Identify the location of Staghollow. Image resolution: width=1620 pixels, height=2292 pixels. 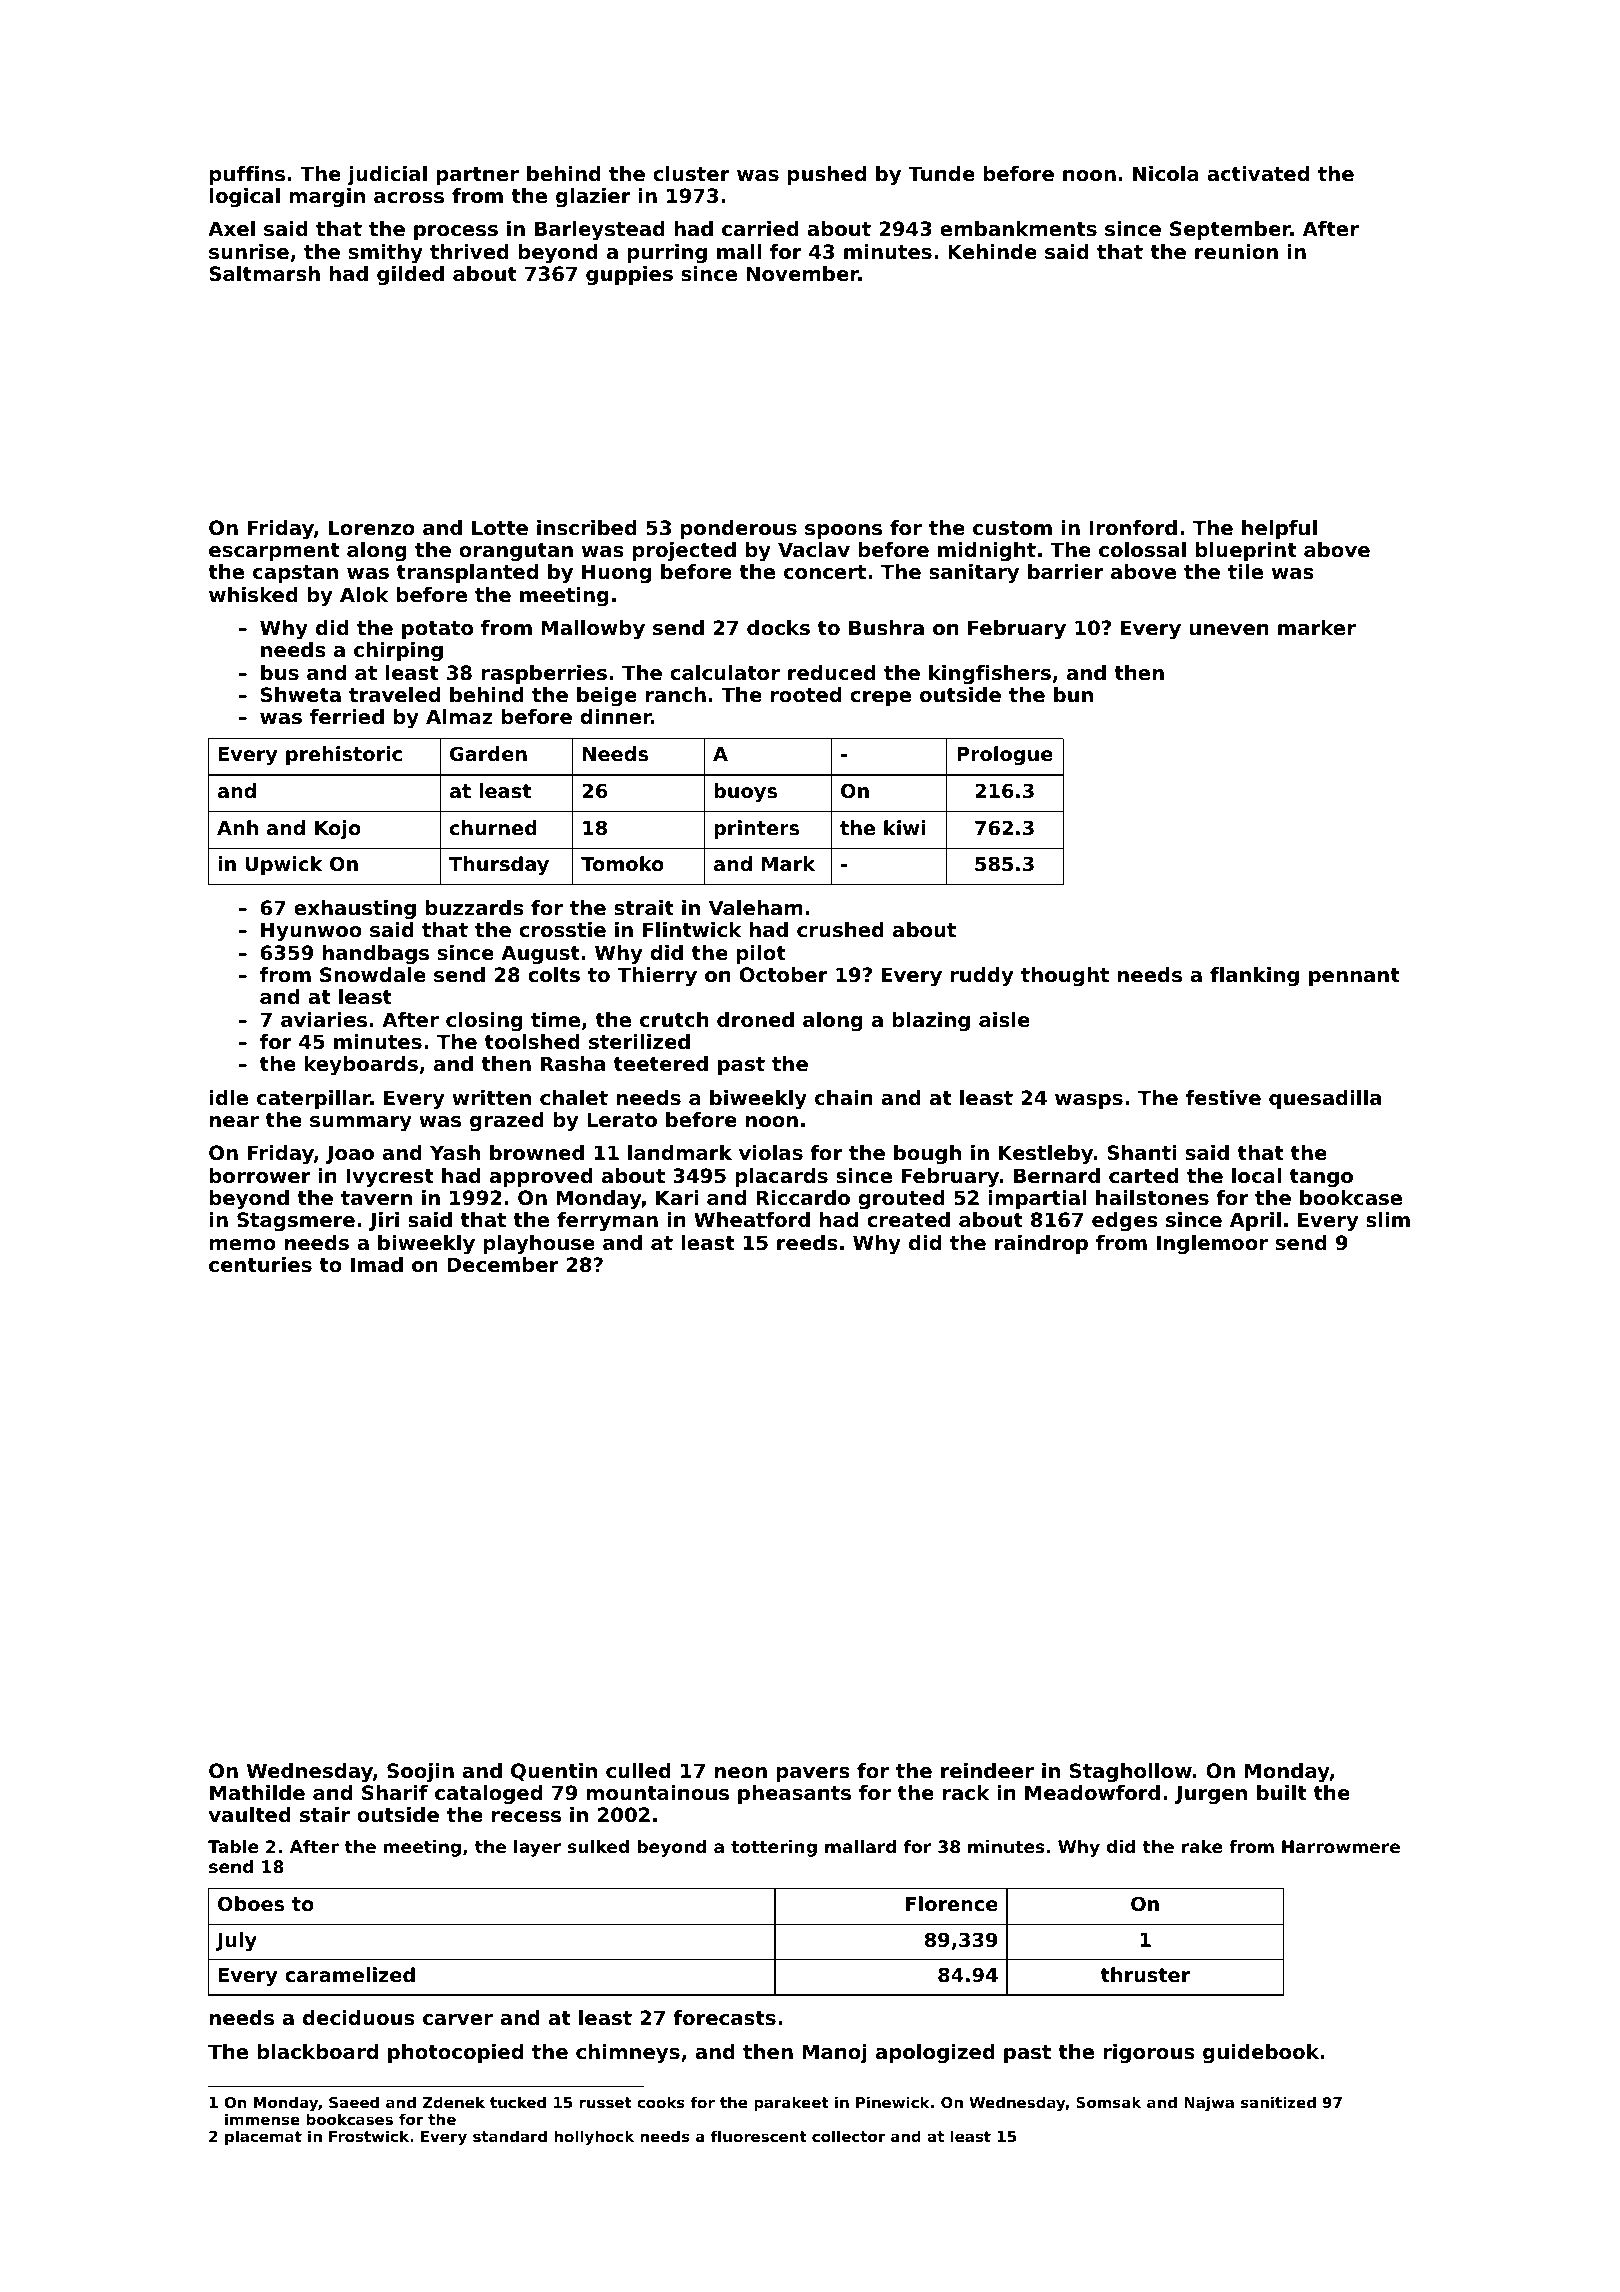
(1131, 1772).
